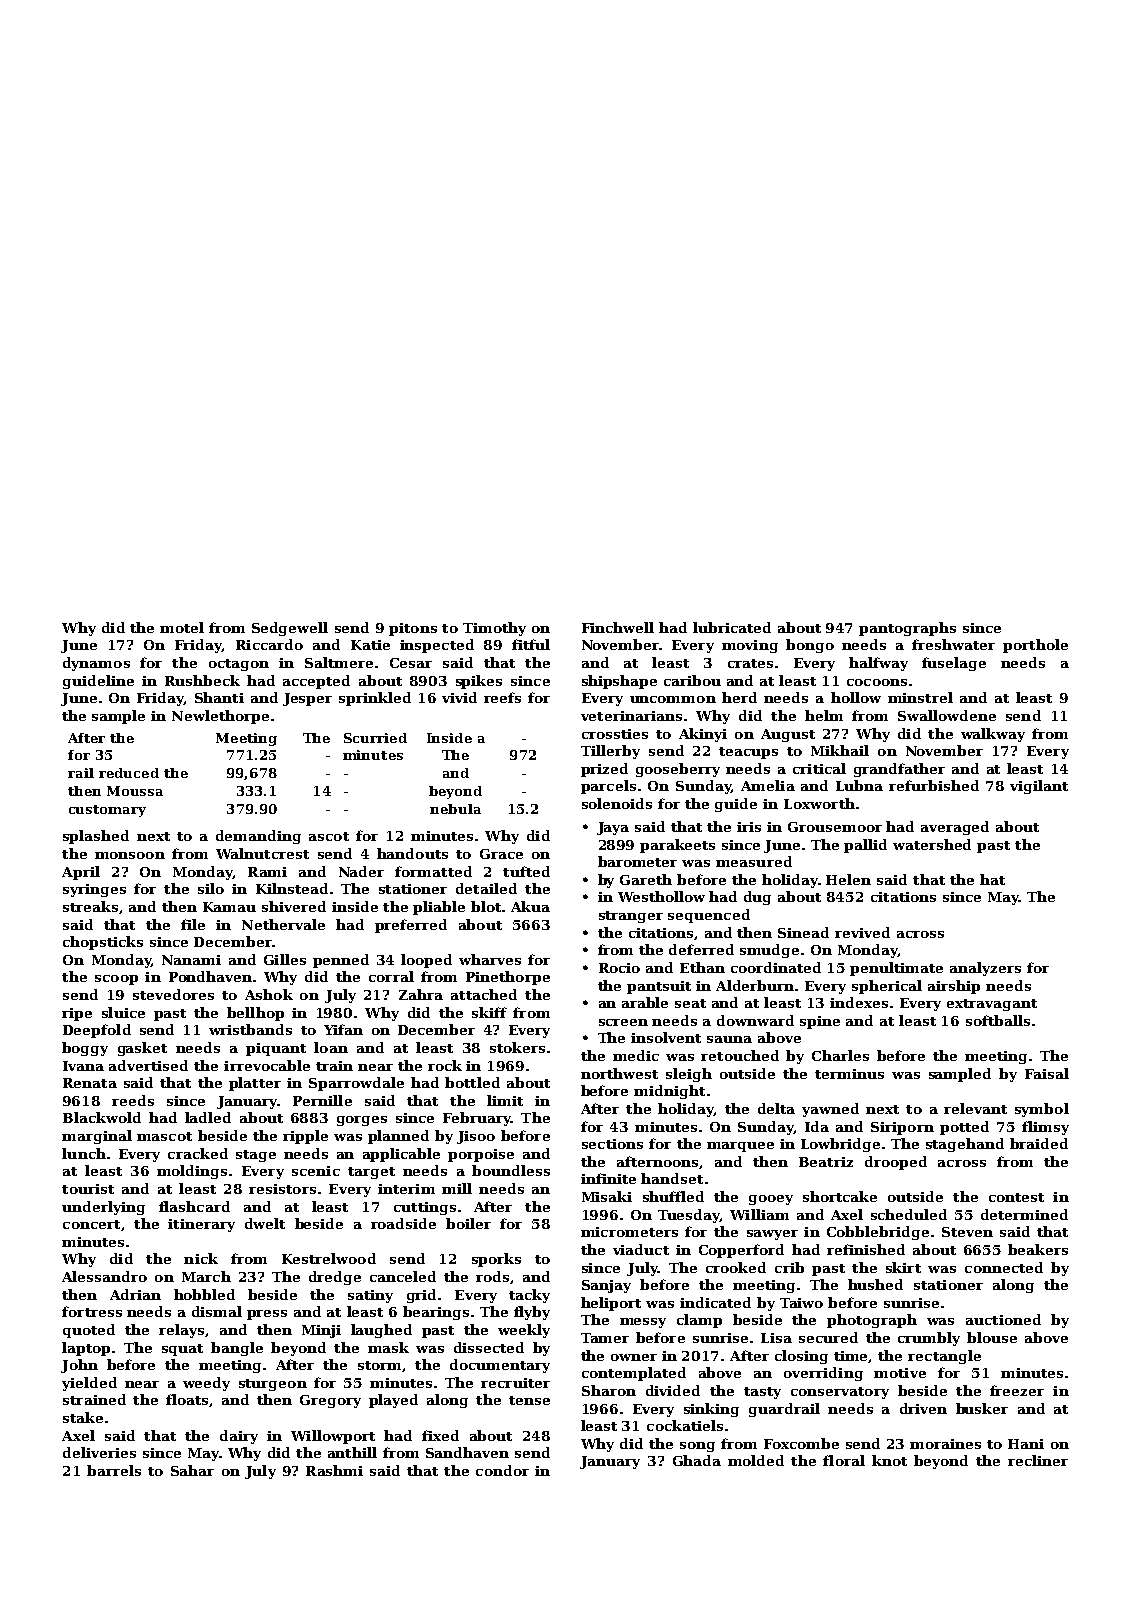 The height and width of the screenshot is (1599, 1131). I want to click on Pinethorpe, so click(508, 978).
